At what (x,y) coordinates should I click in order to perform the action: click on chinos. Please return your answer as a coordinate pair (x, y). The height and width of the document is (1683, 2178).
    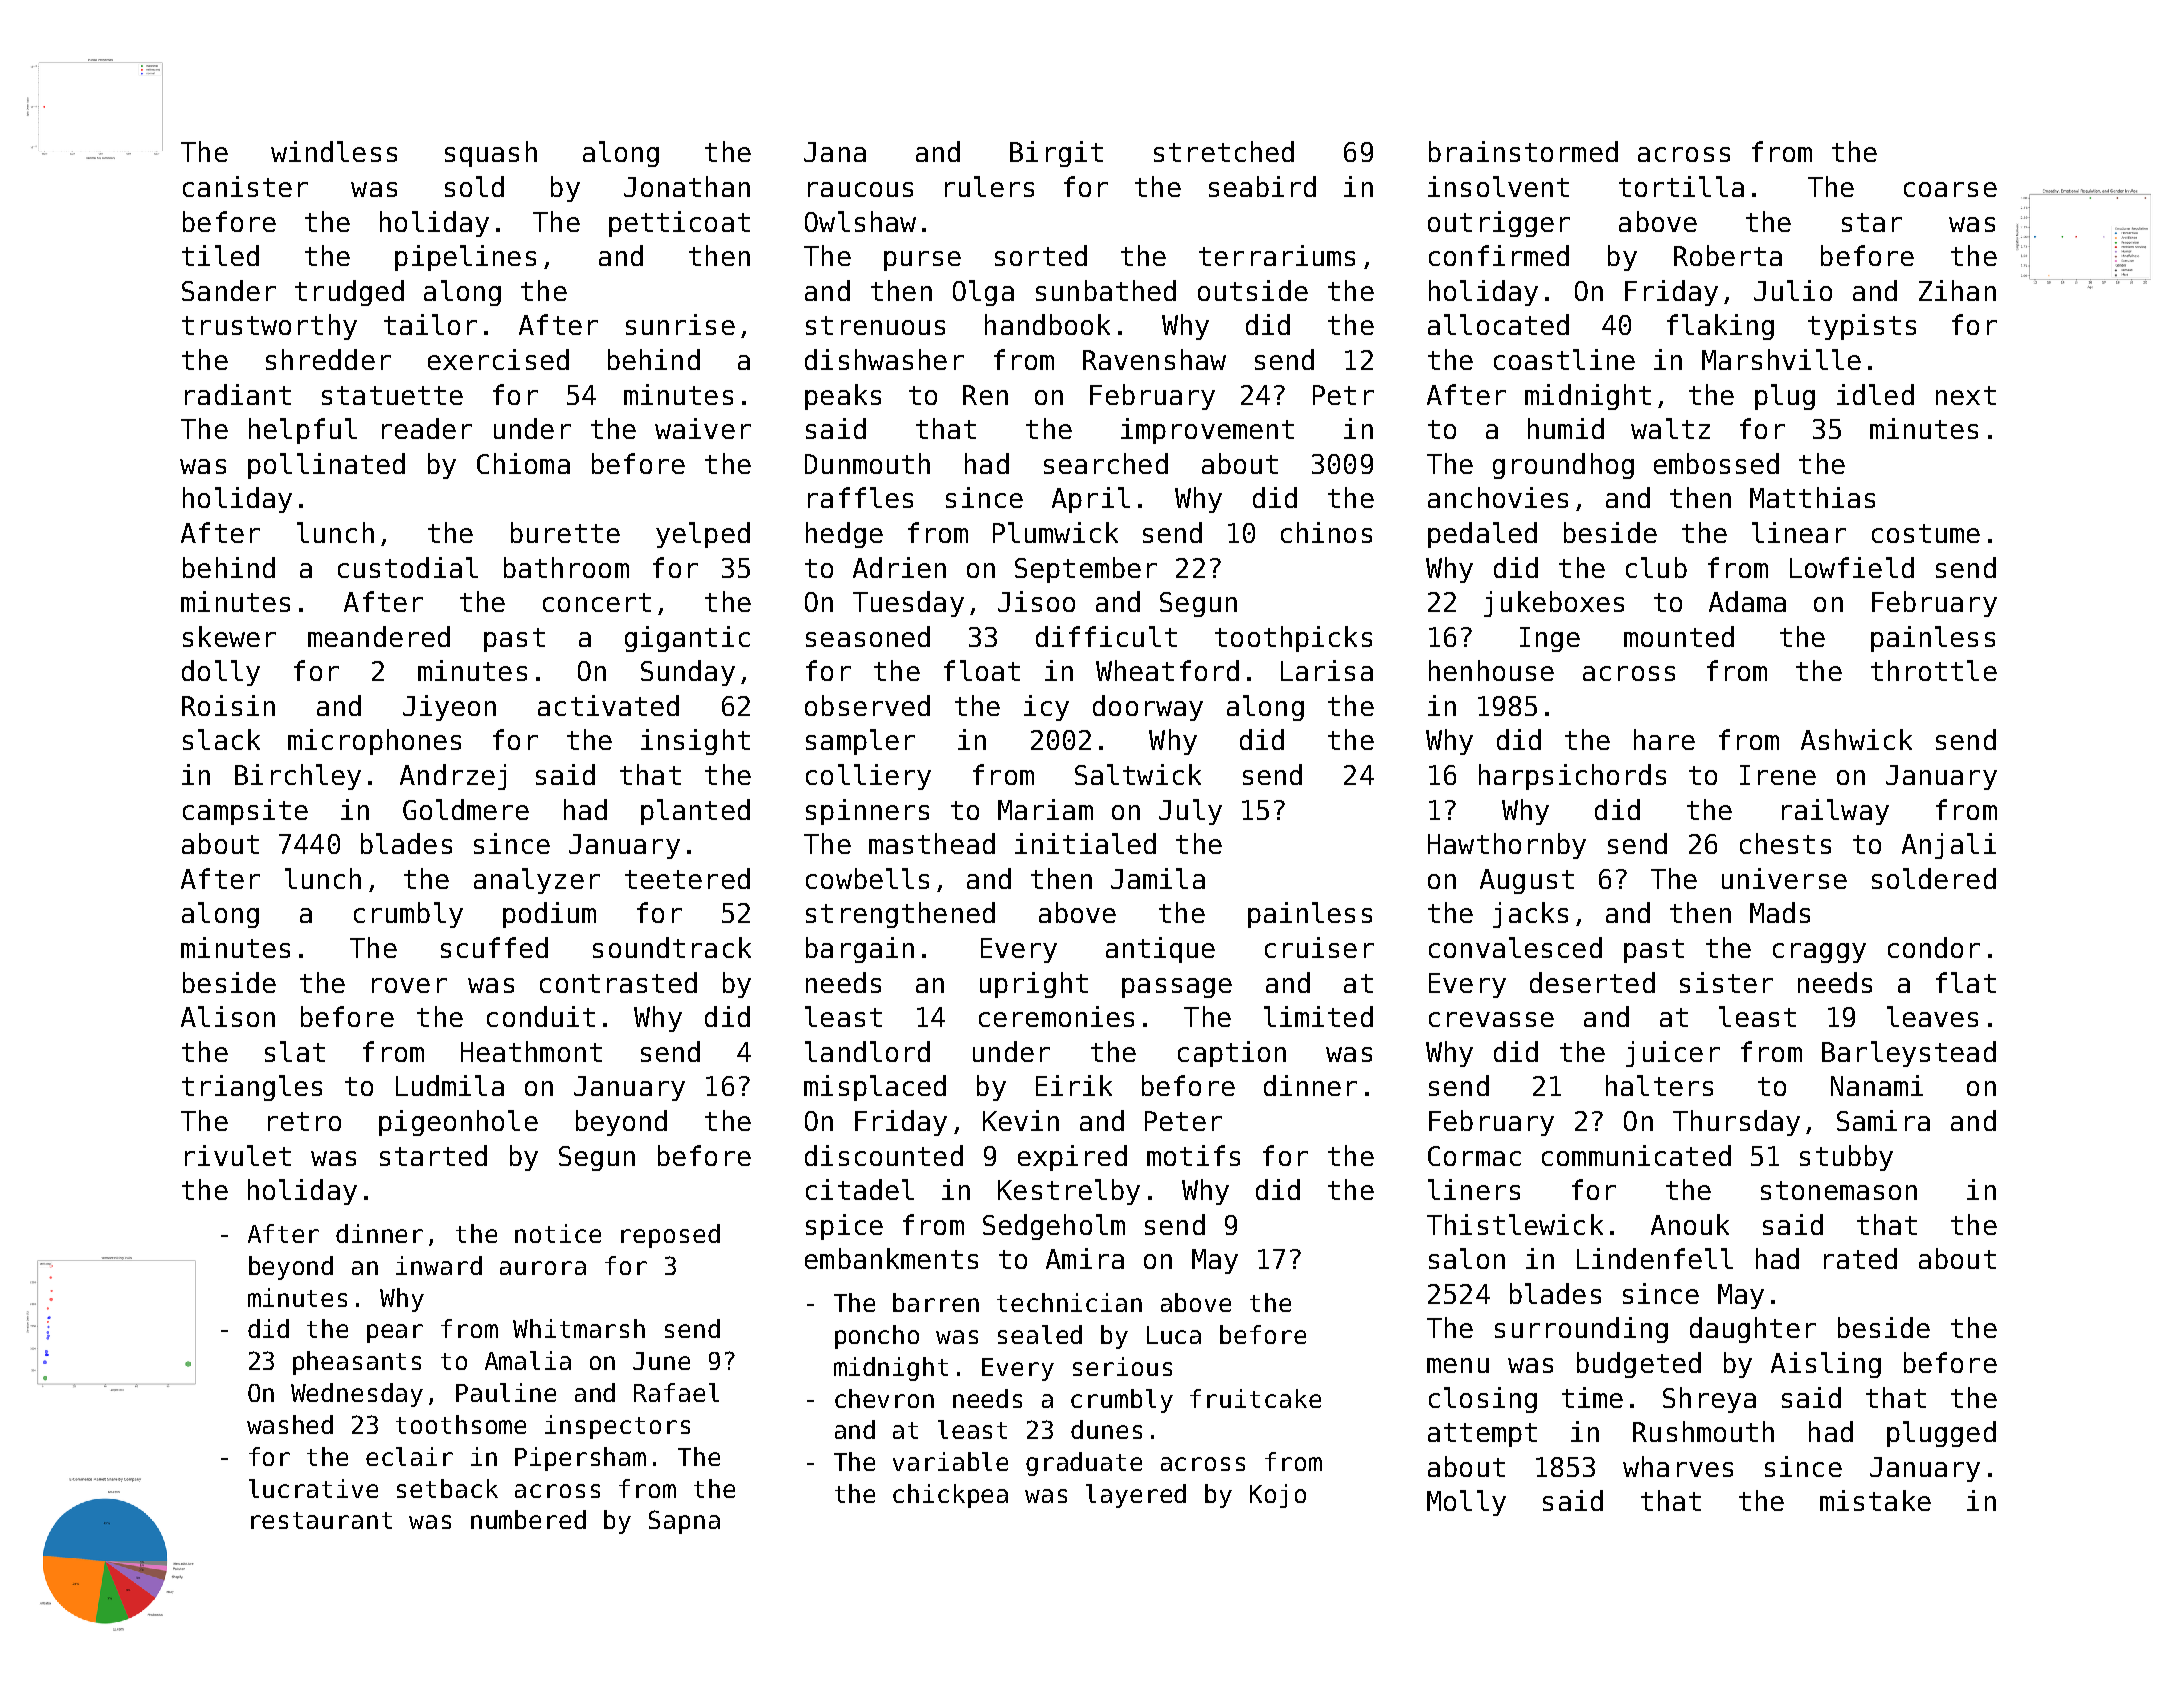
    Looking at the image, I should click on (1326, 532).
